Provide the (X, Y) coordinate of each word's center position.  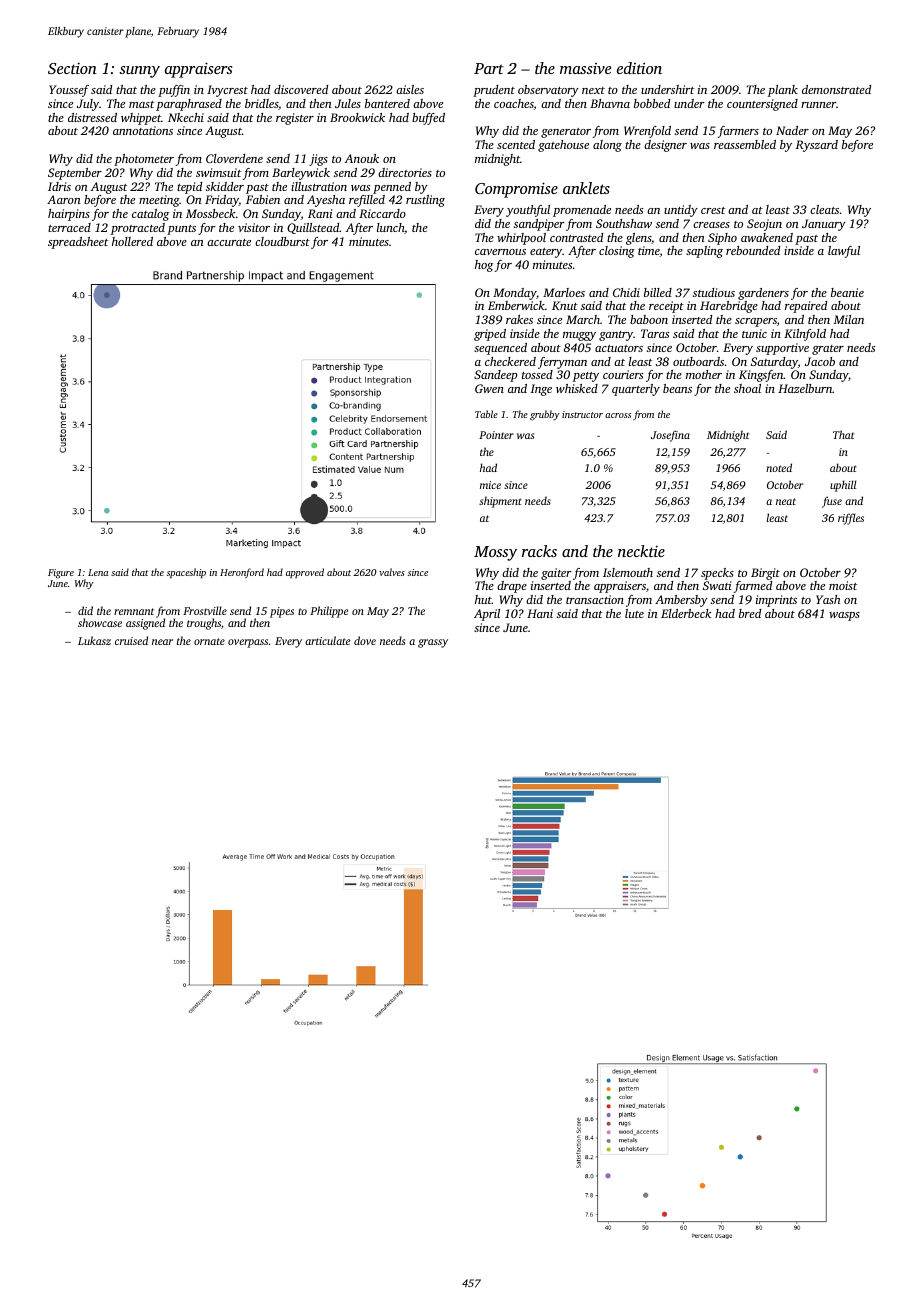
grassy (433, 643)
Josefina (670, 436)
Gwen (489, 388)
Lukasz (94, 640)
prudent (494, 91)
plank (783, 91)
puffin (174, 91)
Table (486, 414)
